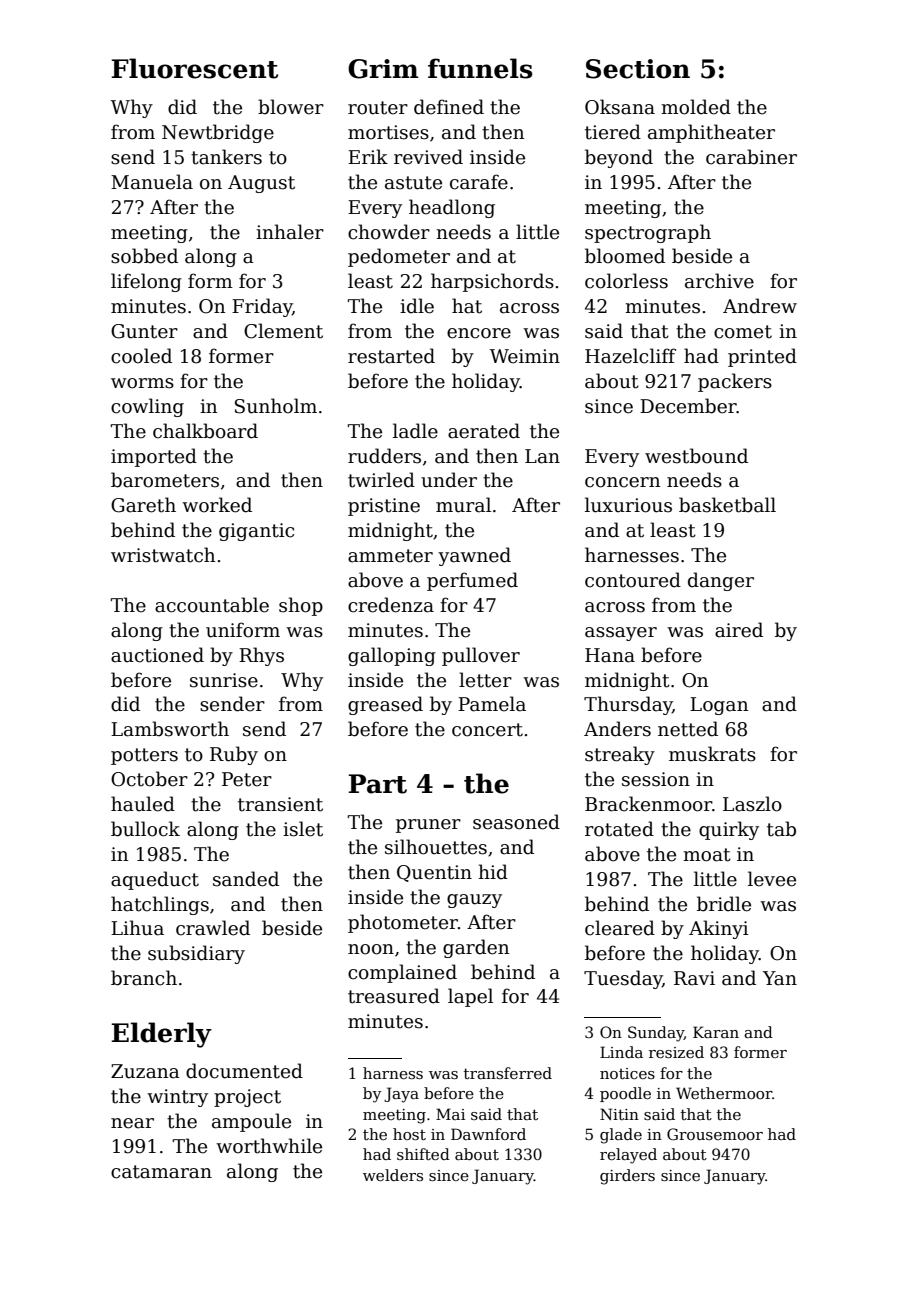 The image size is (908, 1316). What do you see at coordinates (157, 655) in the image?
I see `auctioned` at bounding box center [157, 655].
